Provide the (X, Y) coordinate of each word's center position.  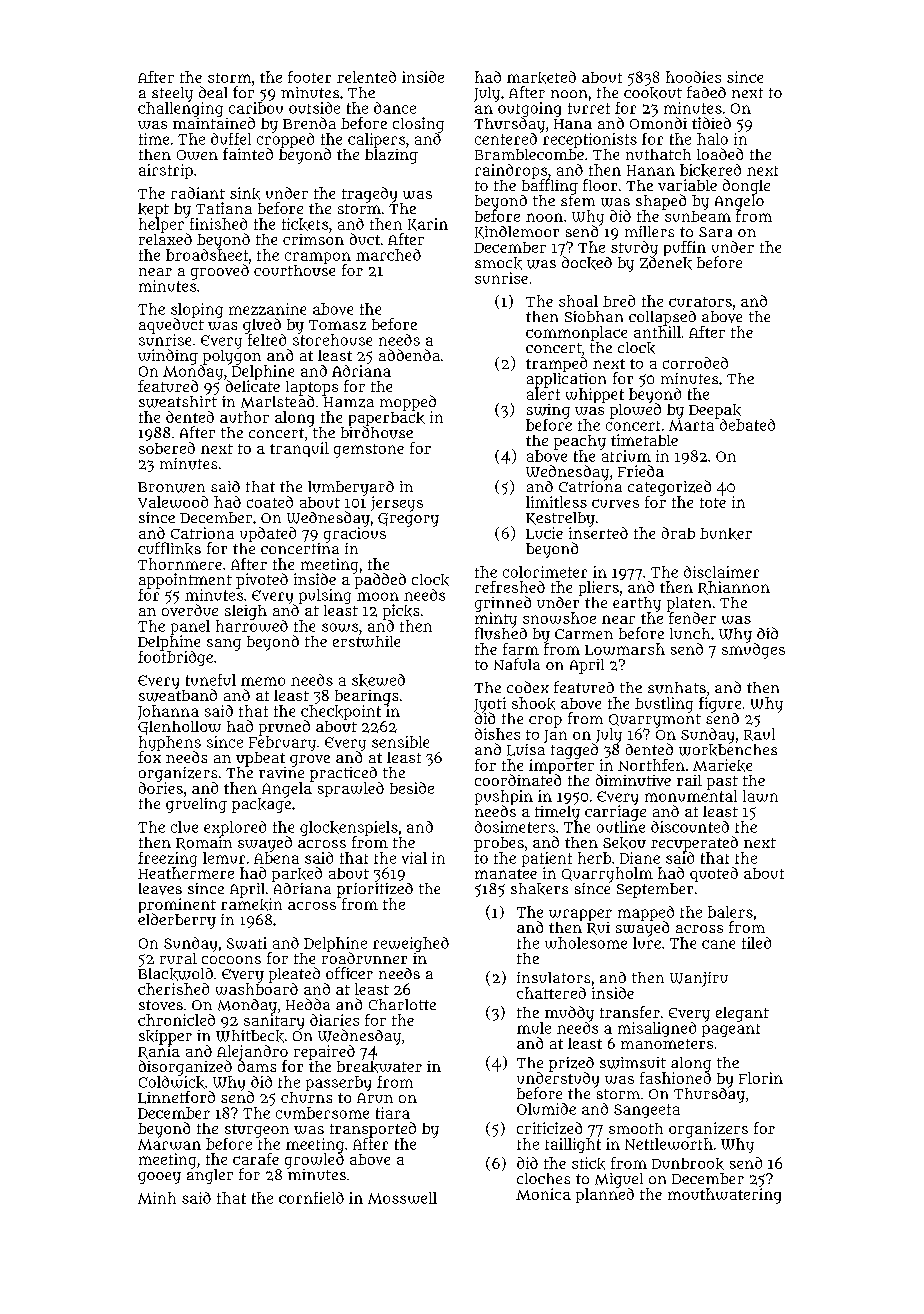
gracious (355, 535)
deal (213, 92)
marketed (541, 77)
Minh (157, 1198)
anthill (657, 332)
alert (543, 394)
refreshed (510, 587)
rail (689, 780)
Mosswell (402, 1198)
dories (161, 788)
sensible (400, 742)
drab (678, 533)
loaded (720, 154)
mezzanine (267, 309)
